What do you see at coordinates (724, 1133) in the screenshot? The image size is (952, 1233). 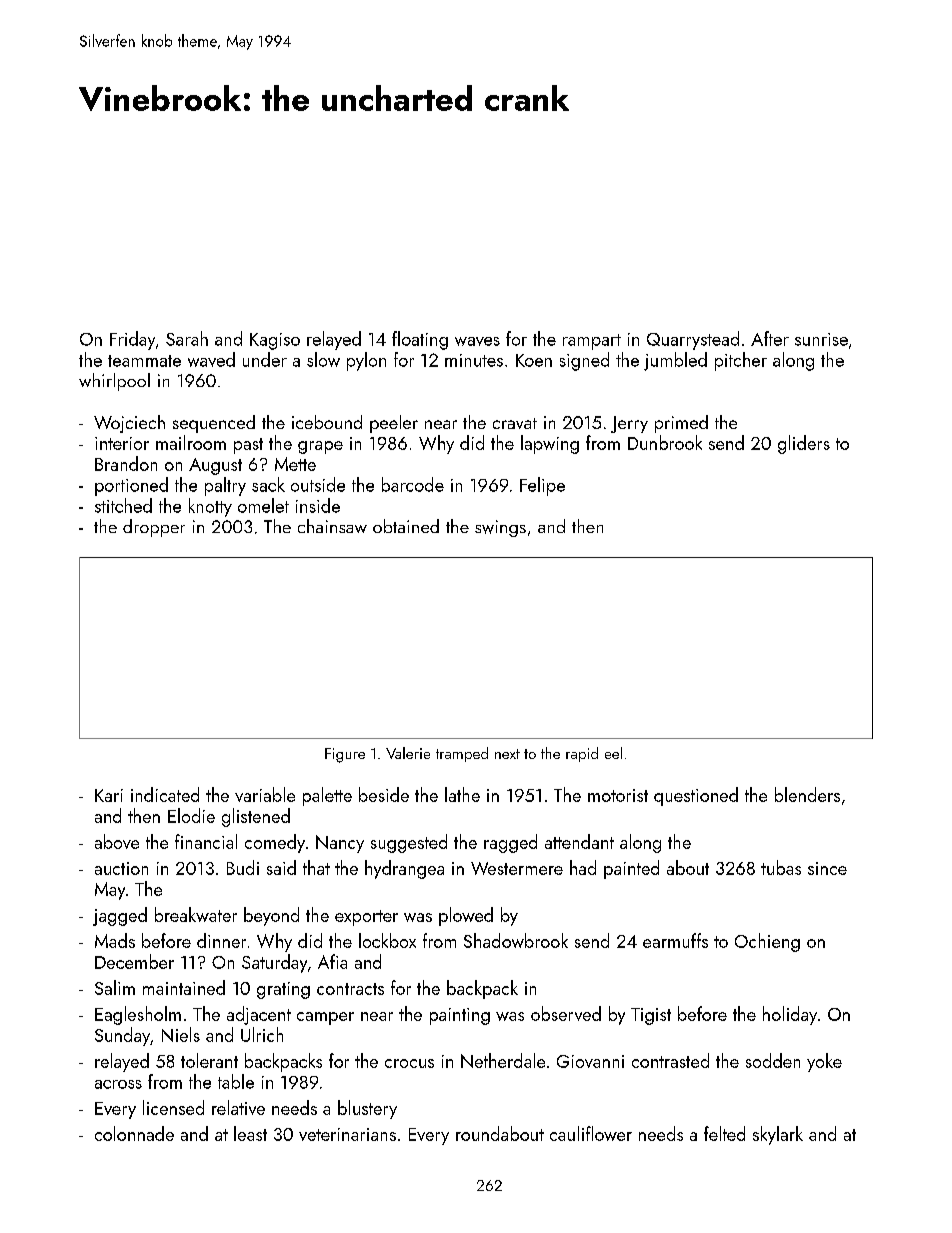 I see `felted` at bounding box center [724, 1133].
